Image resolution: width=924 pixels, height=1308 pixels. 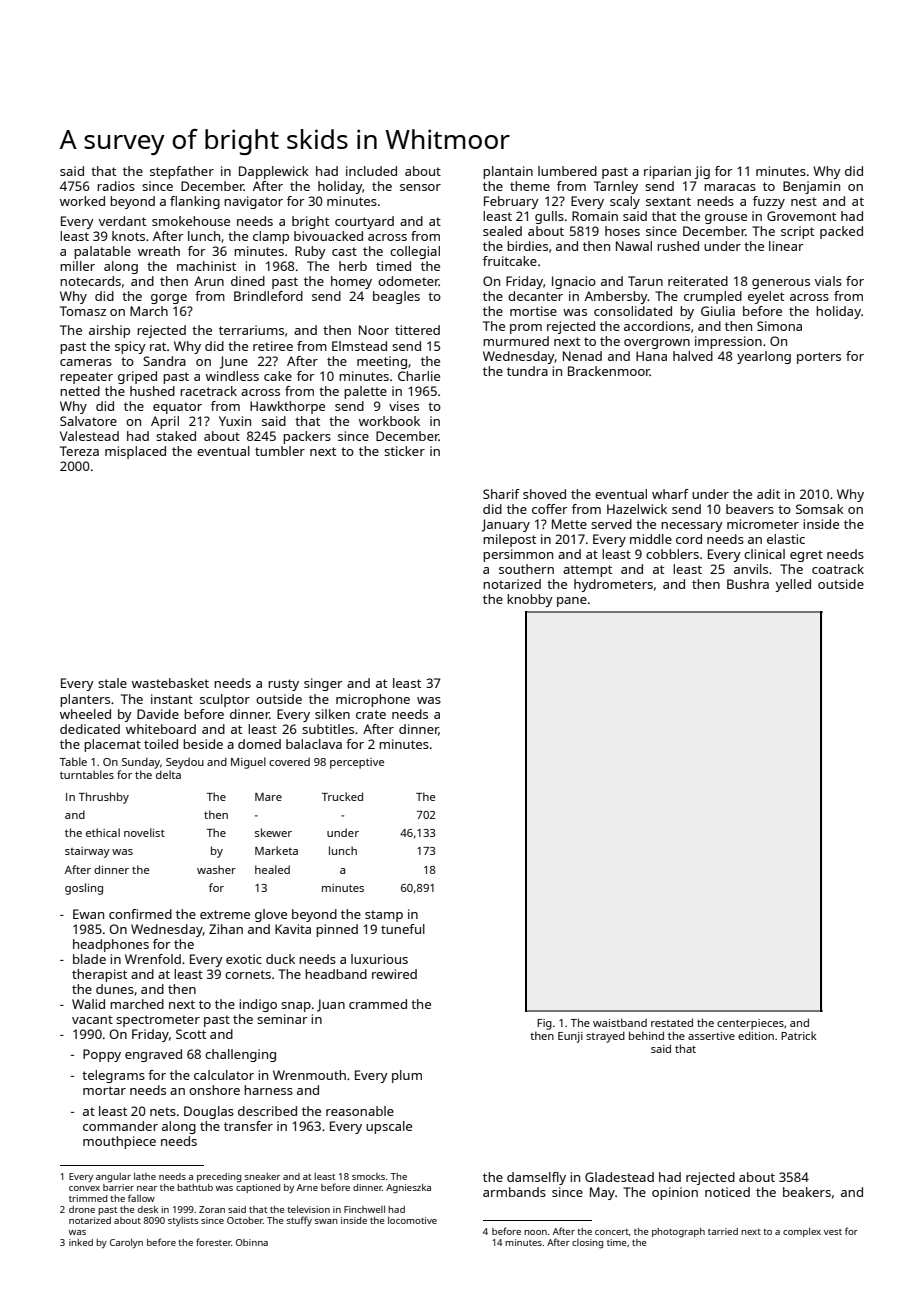 I want to click on Thrushby, so click(x=104, y=798).
